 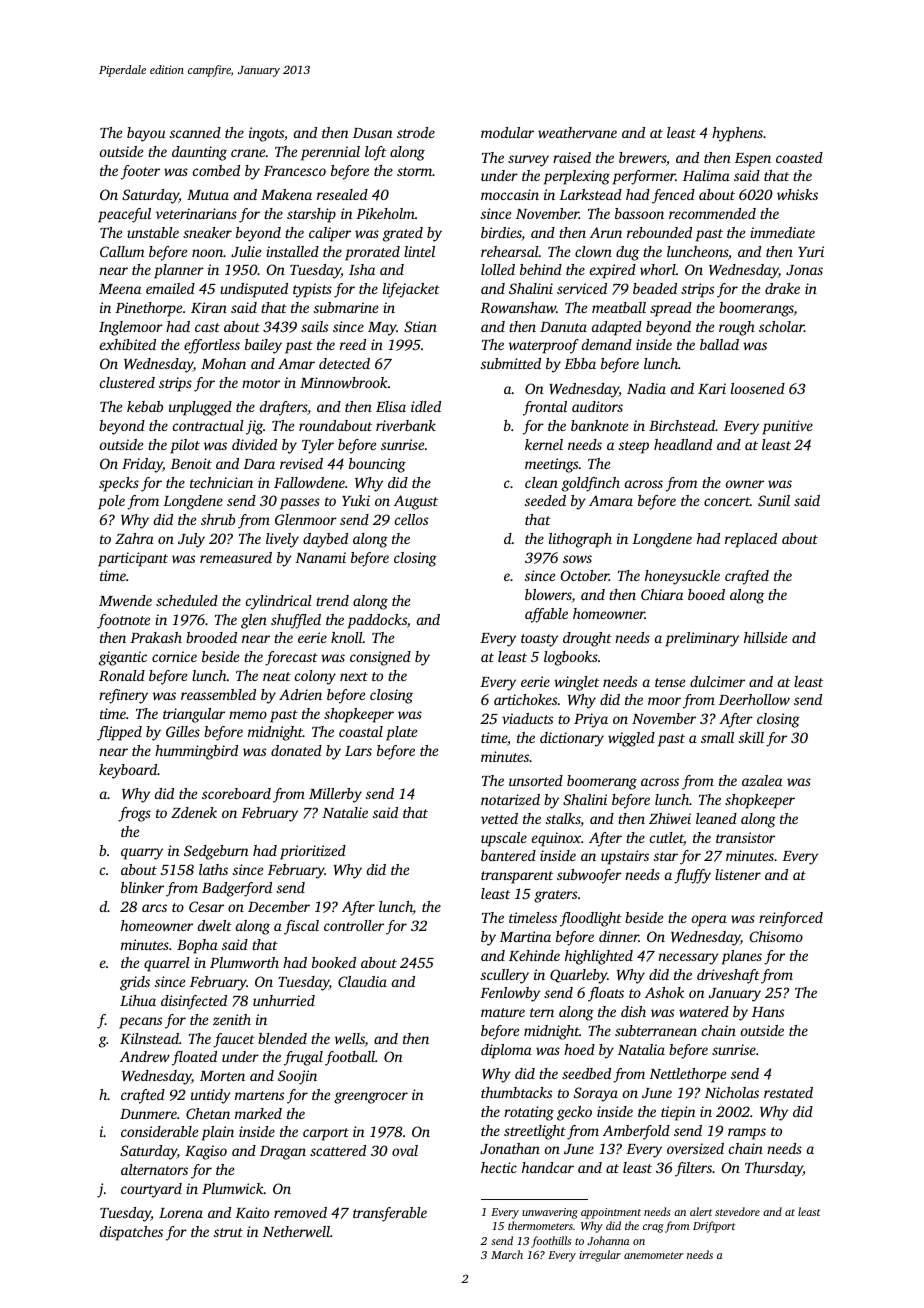 What do you see at coordinates (682, 577) in the screenshot?
I see `honeysuckle` at bounding box center [682, 577].
